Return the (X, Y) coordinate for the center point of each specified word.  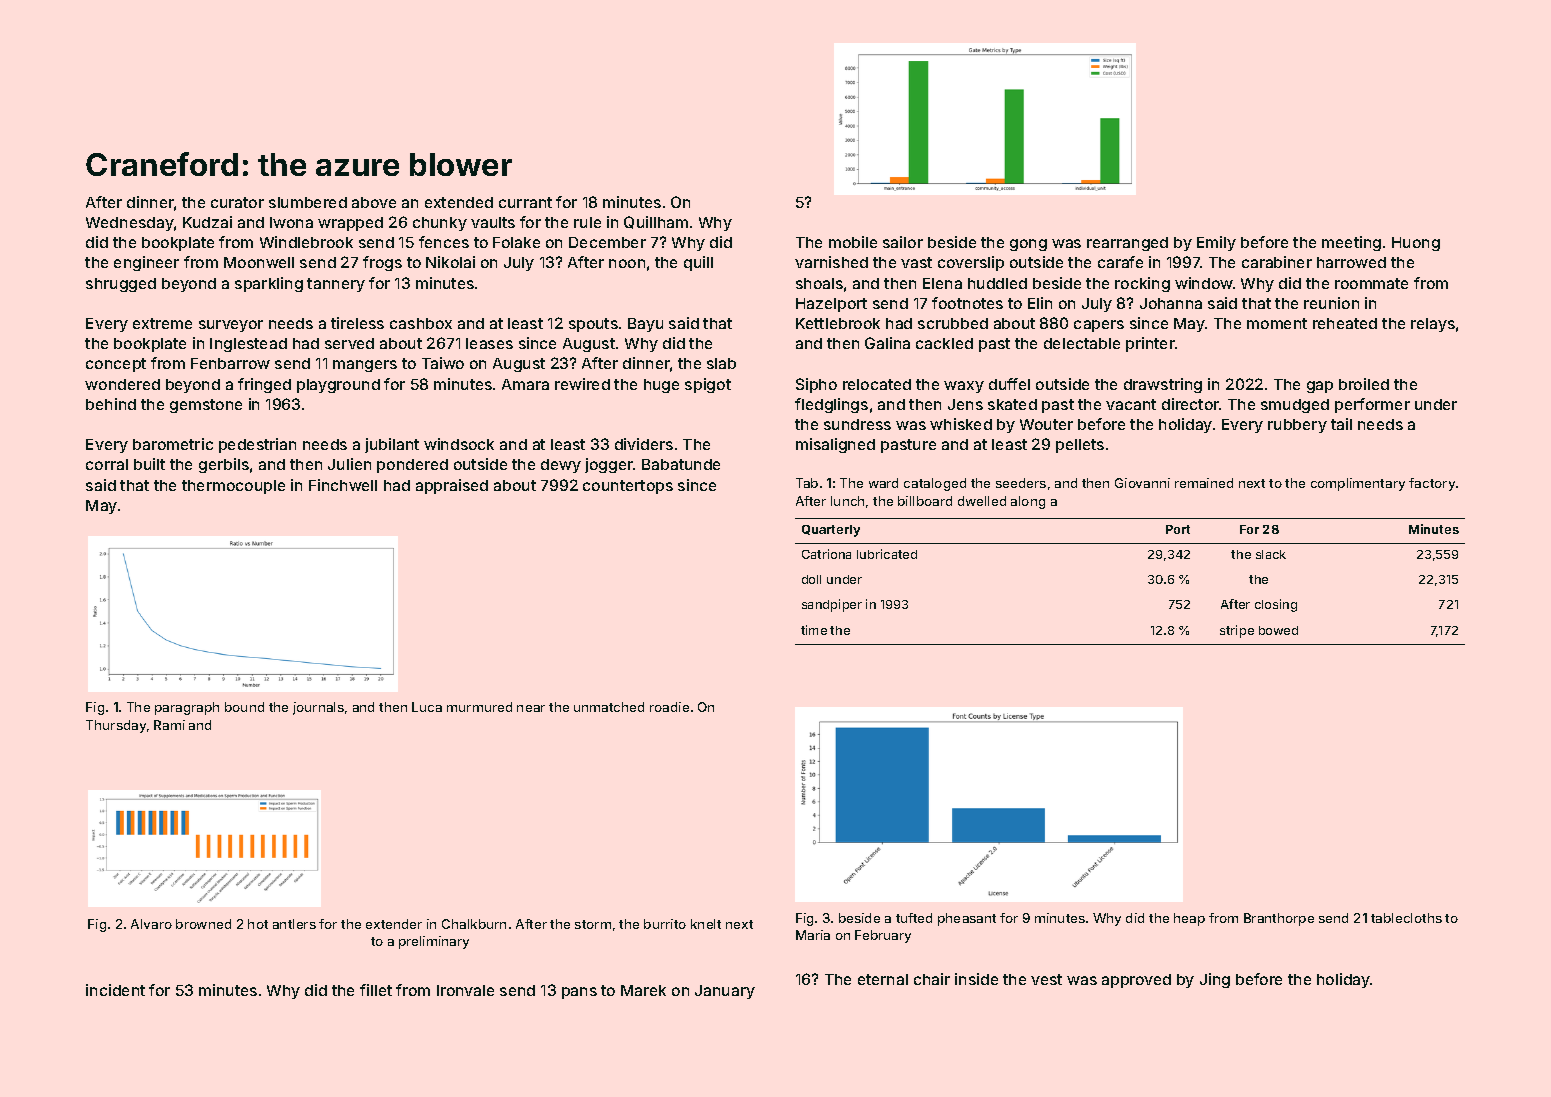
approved (1136, 981)
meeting (1351, 243)
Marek (643, 990)
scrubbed (953, 323)
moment (1277, 323)
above (374, 202)
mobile (853, 242)
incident (115, 990)
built (149, 464)
